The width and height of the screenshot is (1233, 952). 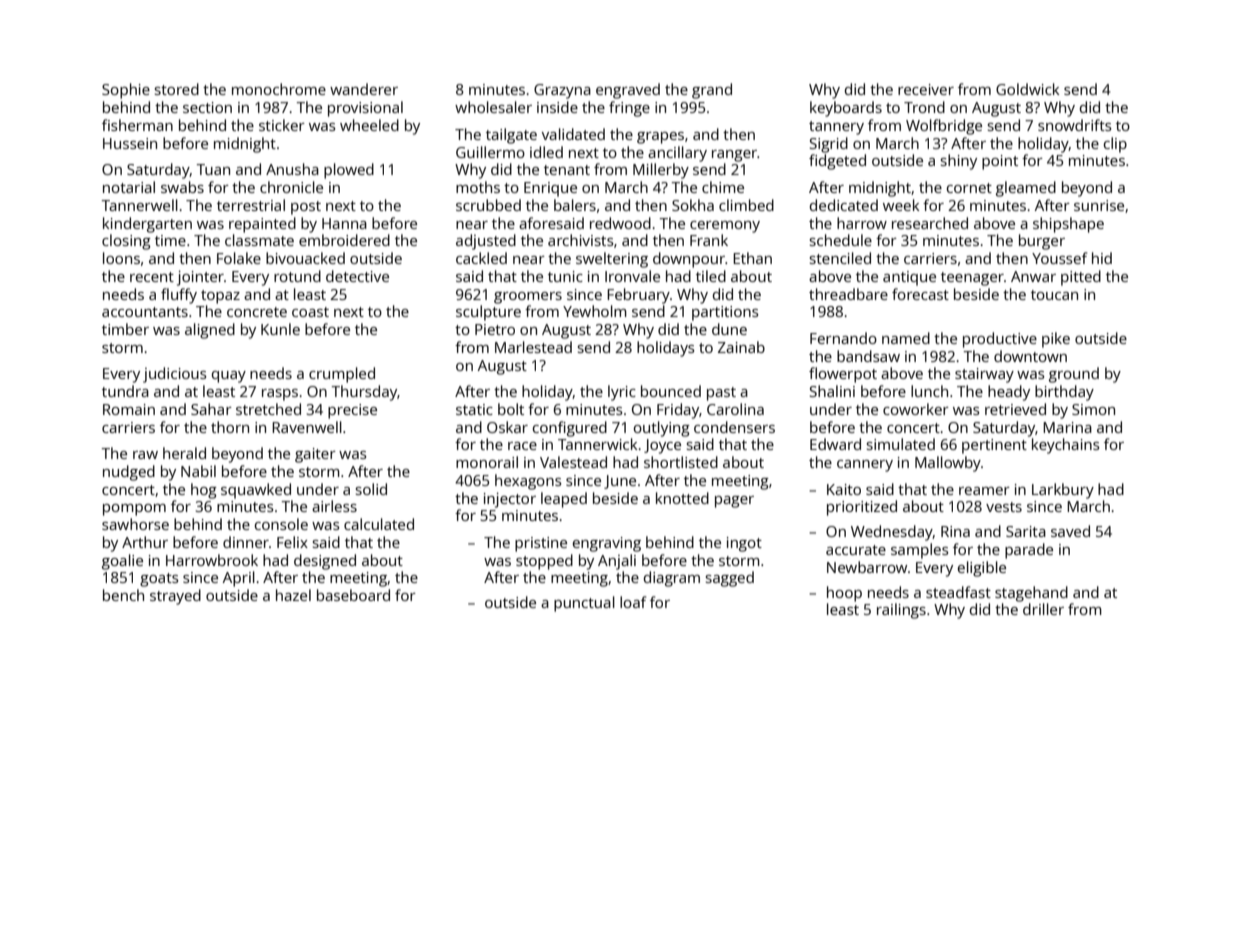 I want to click on lyric, so click(x=622, y=393).
